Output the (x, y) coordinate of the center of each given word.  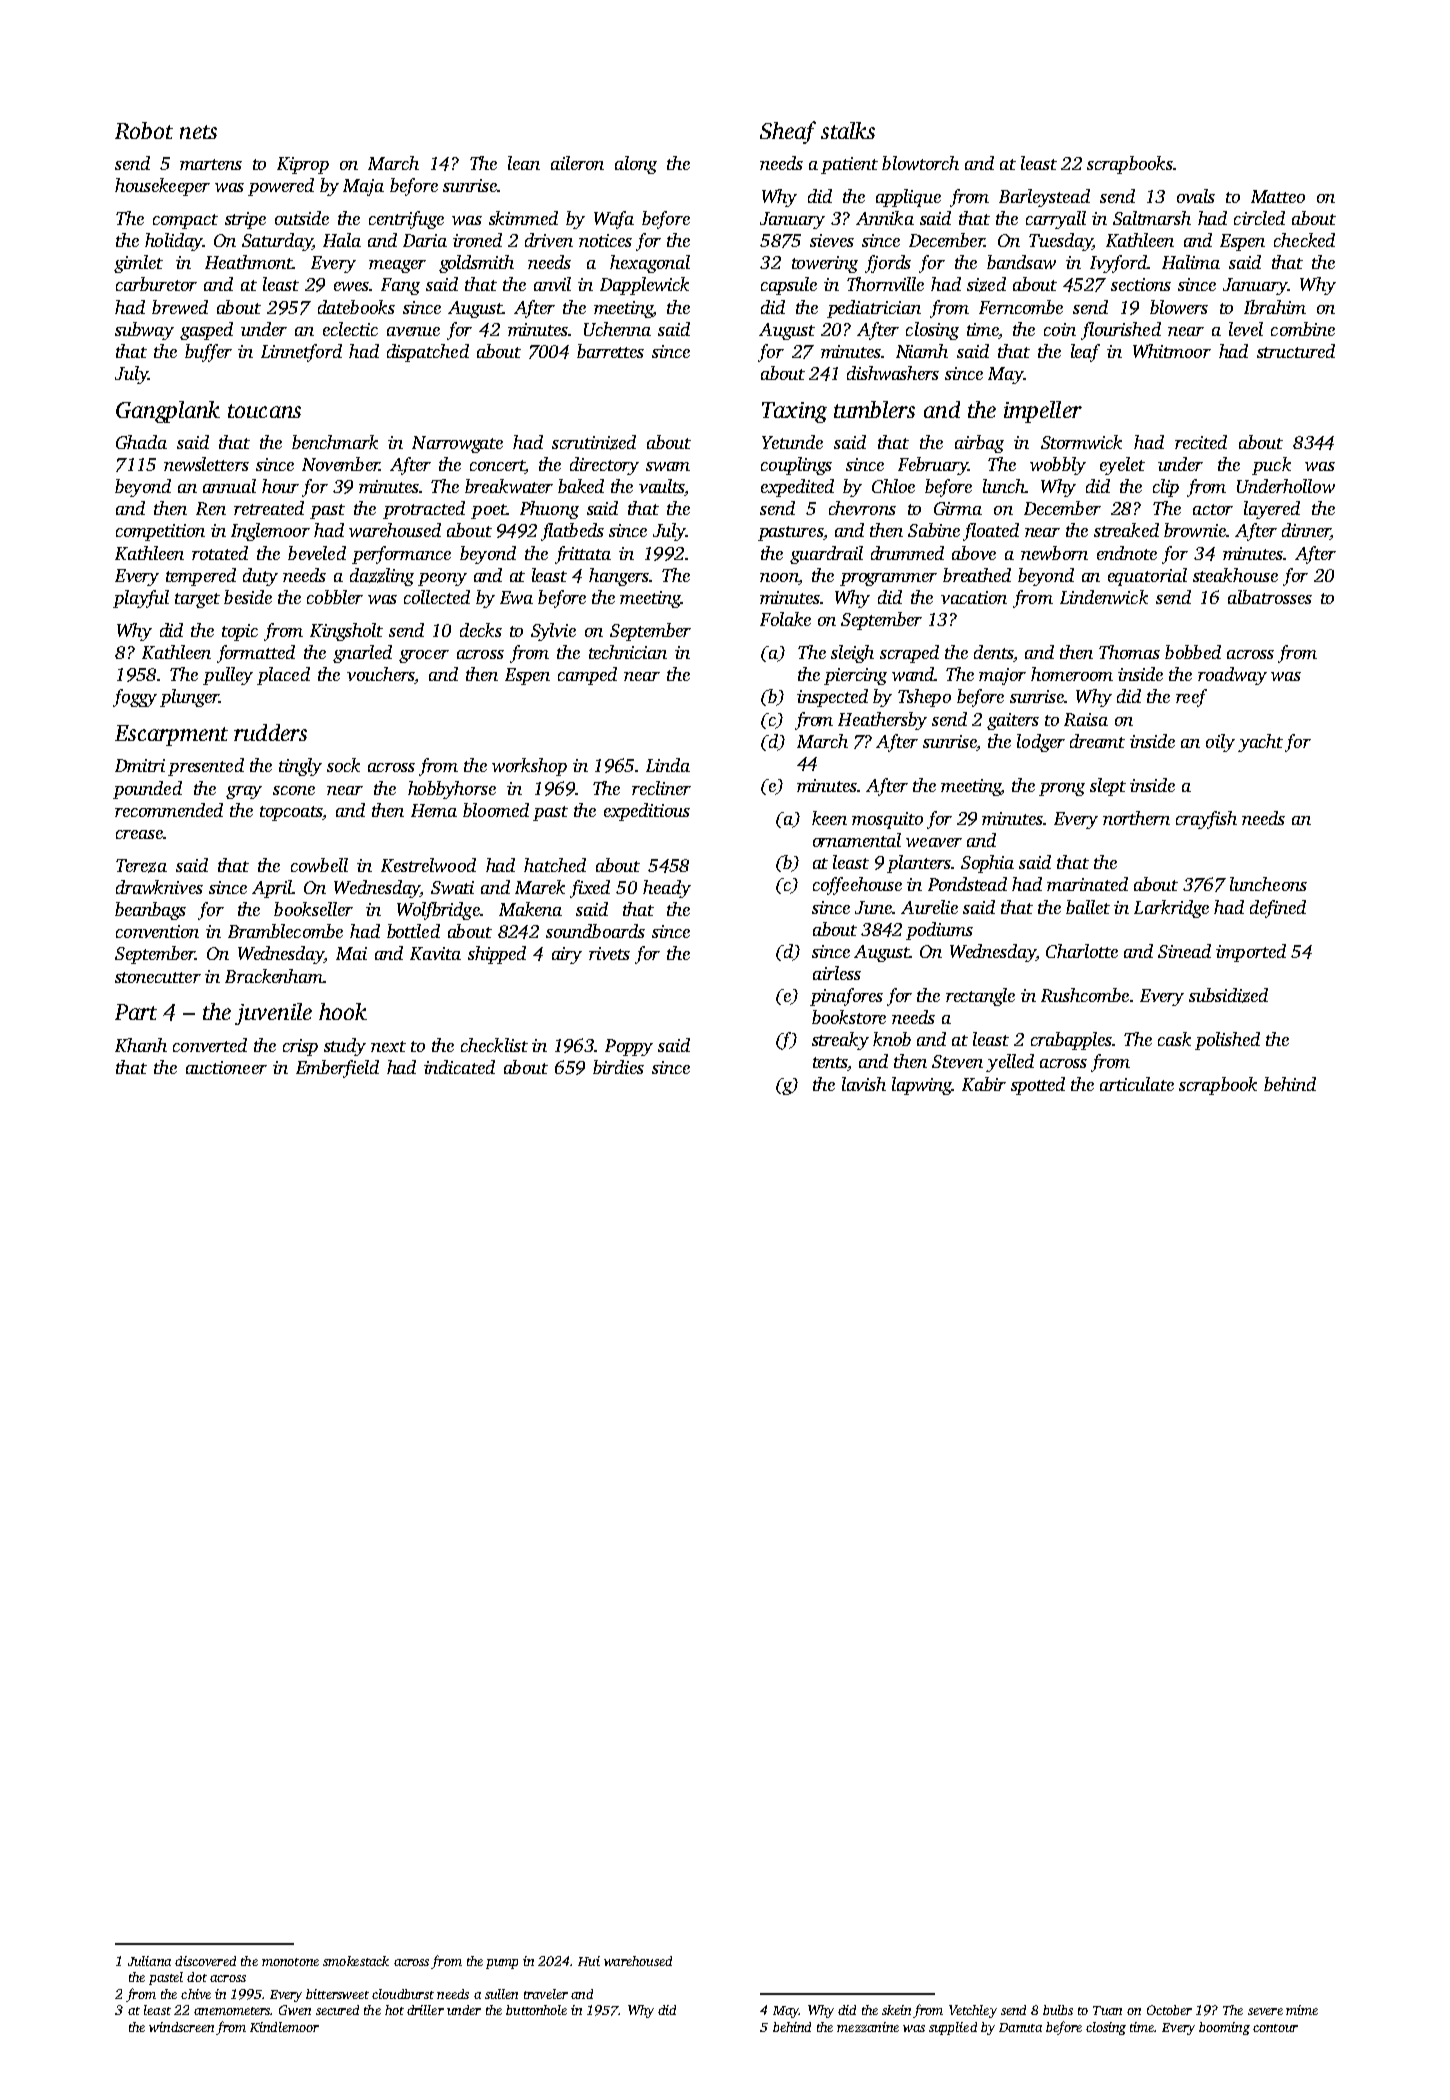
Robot (144, 130)
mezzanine (868, 2027)
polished (1227, 1041)
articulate (1137, 1084)
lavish (864, 1084)
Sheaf (788, 132)
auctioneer (226, 1067)
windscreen (181, 2027)
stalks (848, 130)
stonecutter (158, 977)
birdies (618, 1067)
